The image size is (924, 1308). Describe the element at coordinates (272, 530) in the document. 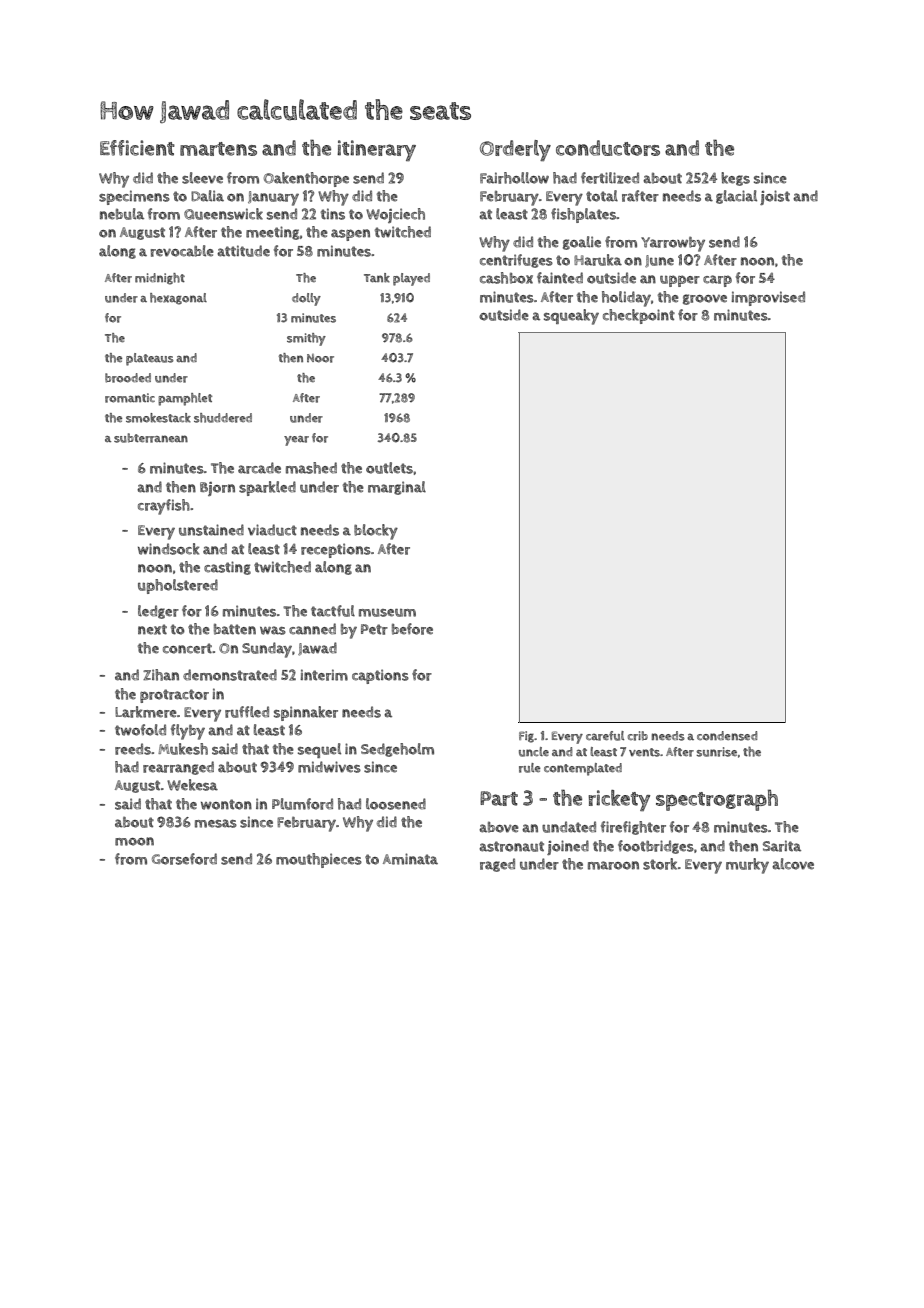

I see `viaduct` at that location.
